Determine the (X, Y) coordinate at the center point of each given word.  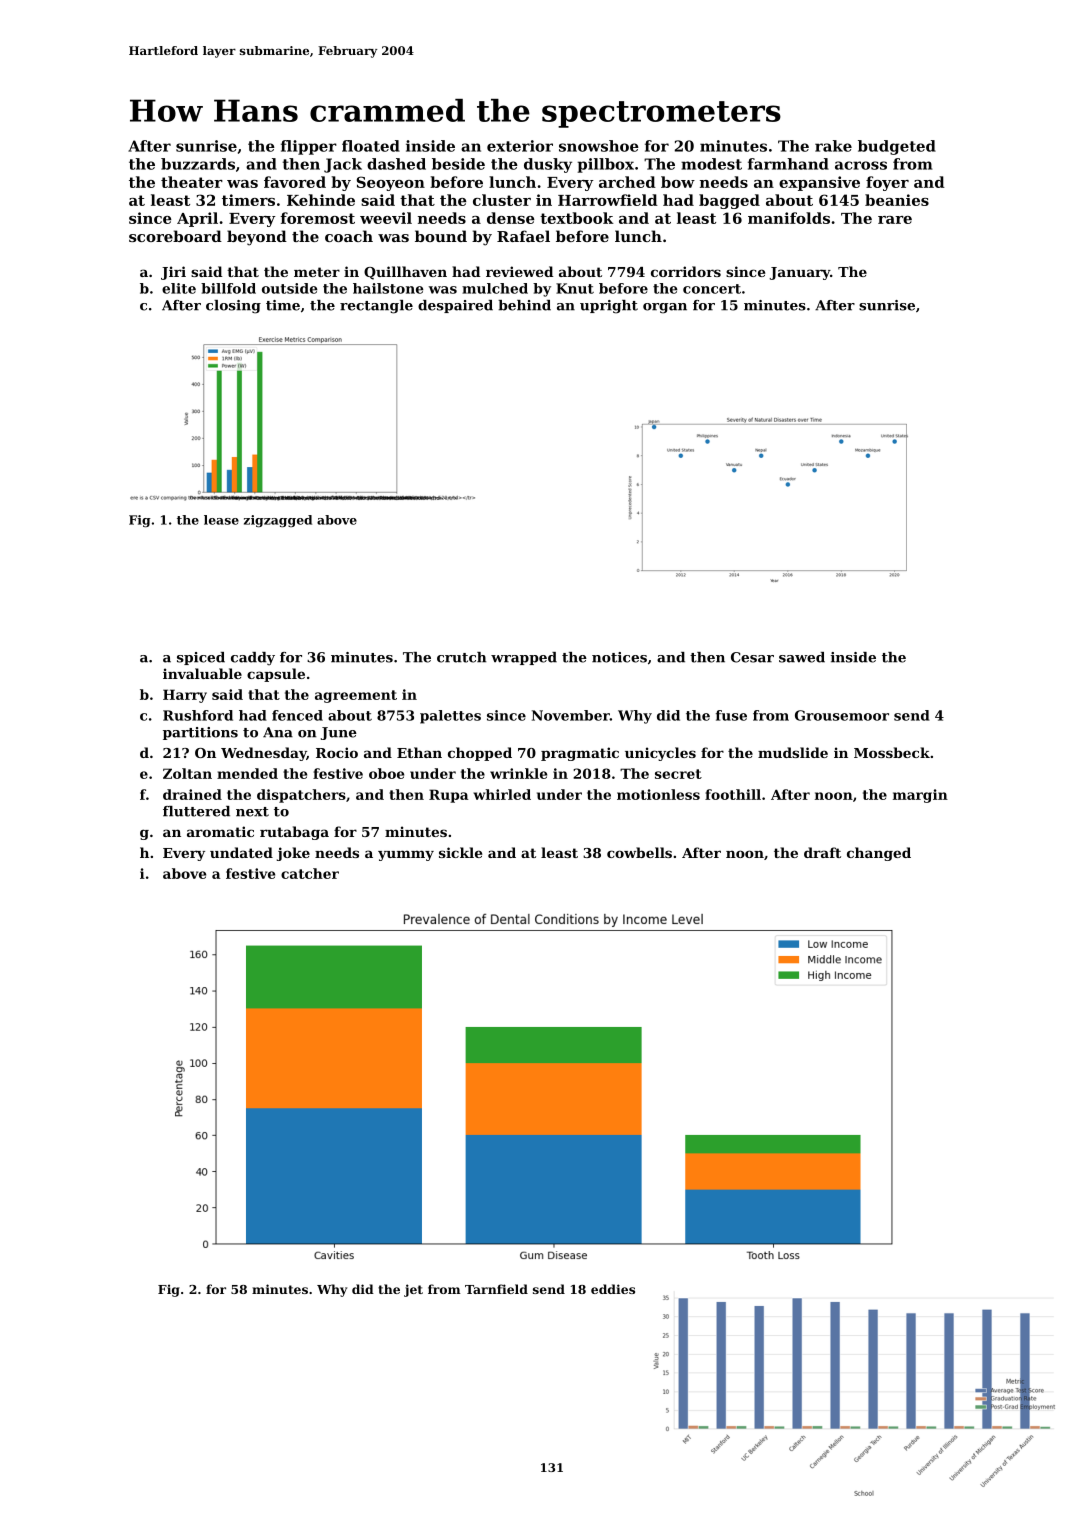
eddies (613, 1289)
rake (833, 146)
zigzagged (278, 521)
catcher (310, 873)
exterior (520, 146)
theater (192, 182)
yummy (406, 855)
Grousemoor (842, 715)
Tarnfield (496, 1289)
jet (413, 1290)
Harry (185, 696)
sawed (802, 657)
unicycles (660, 754)
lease (221, 520)
